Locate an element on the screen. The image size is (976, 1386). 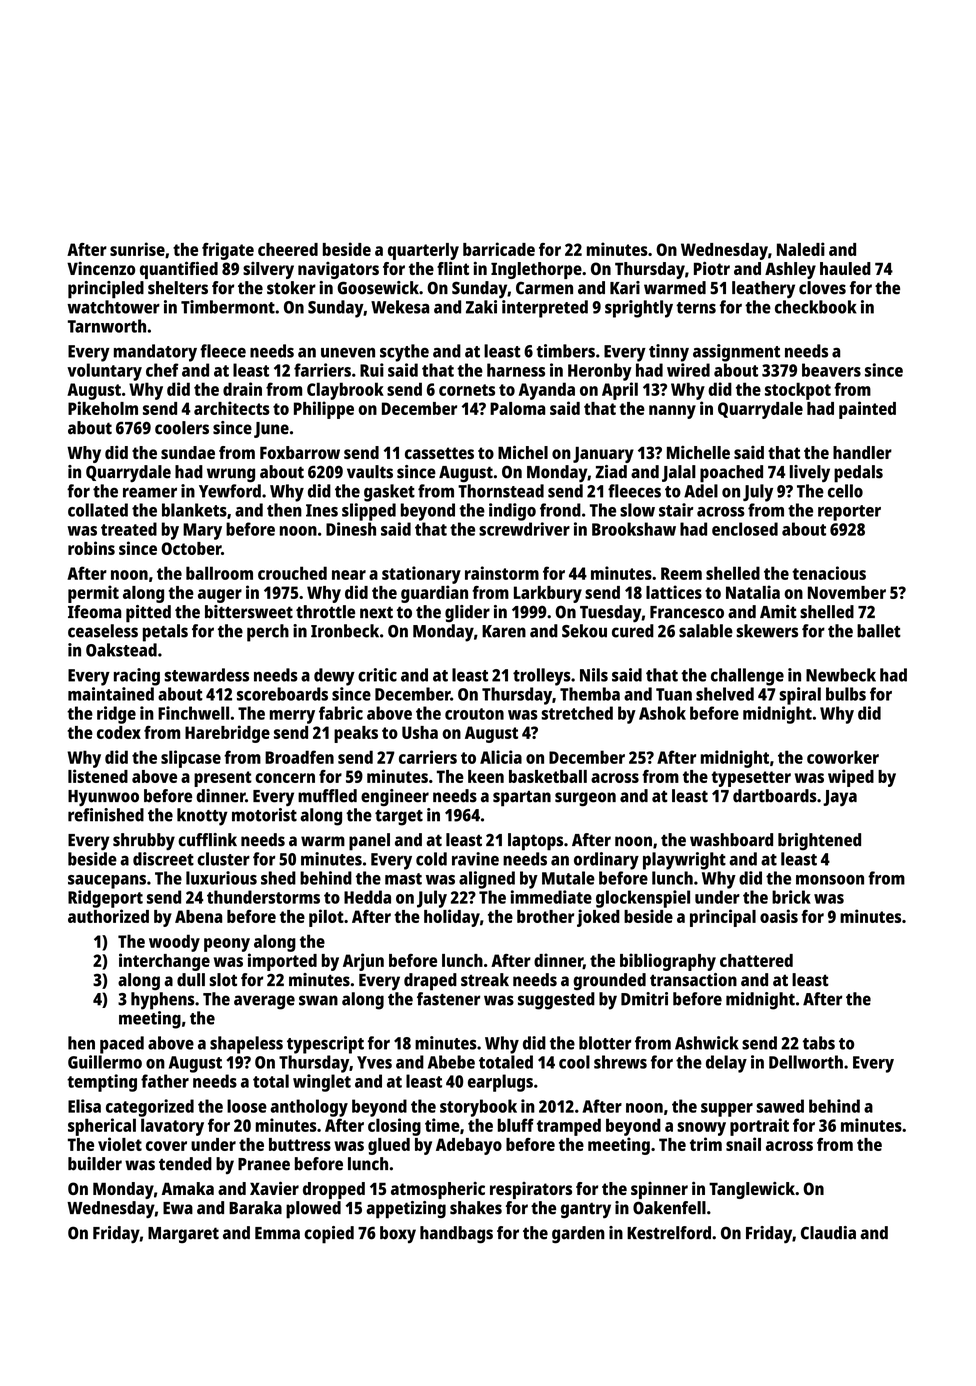
lively is located at coordinates (810, 474).
